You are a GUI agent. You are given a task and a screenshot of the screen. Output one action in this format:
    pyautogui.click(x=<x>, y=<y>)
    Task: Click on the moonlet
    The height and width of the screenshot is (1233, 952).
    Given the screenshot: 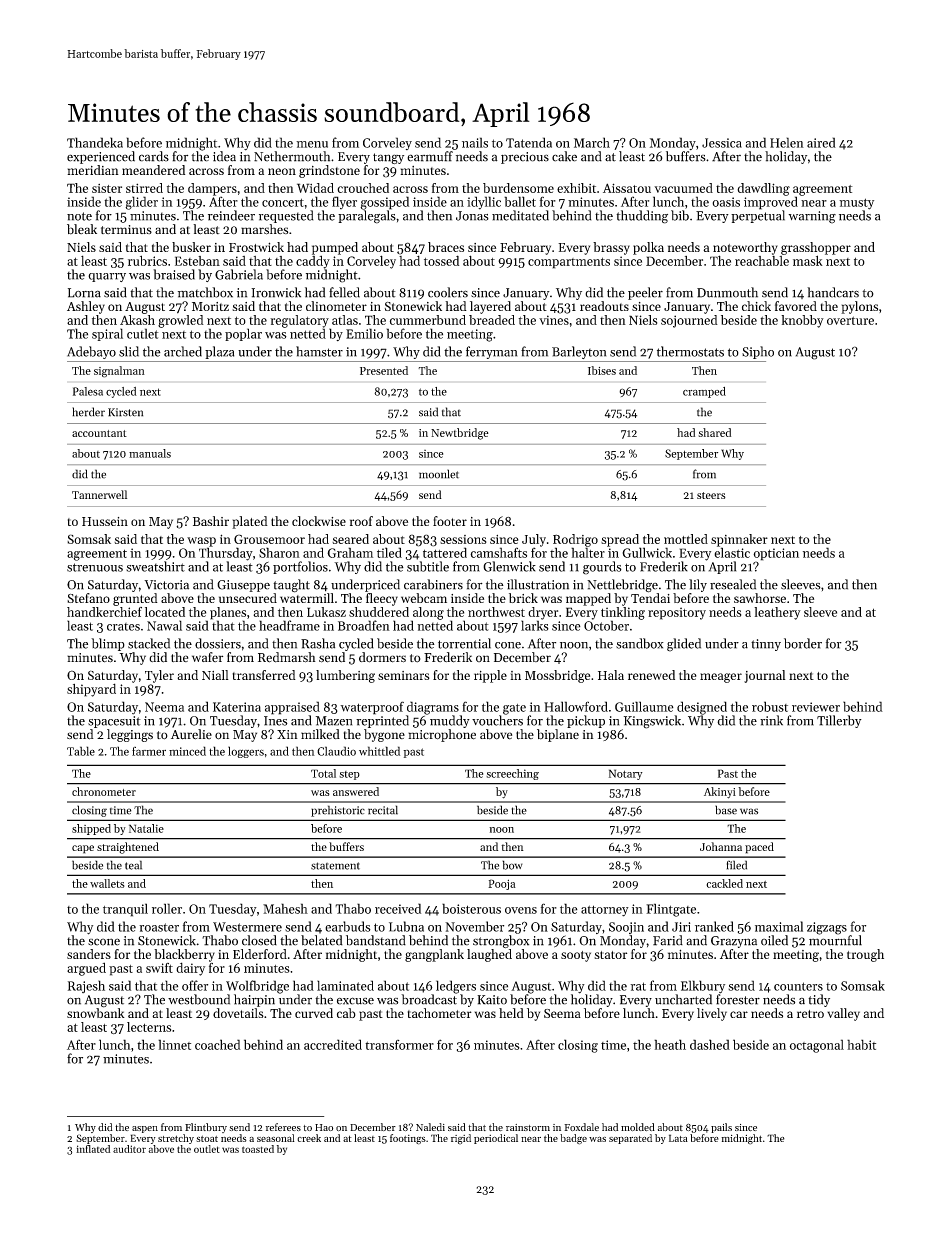 What is the action you would take?
    pyautogui.click(x=439, y=474)
